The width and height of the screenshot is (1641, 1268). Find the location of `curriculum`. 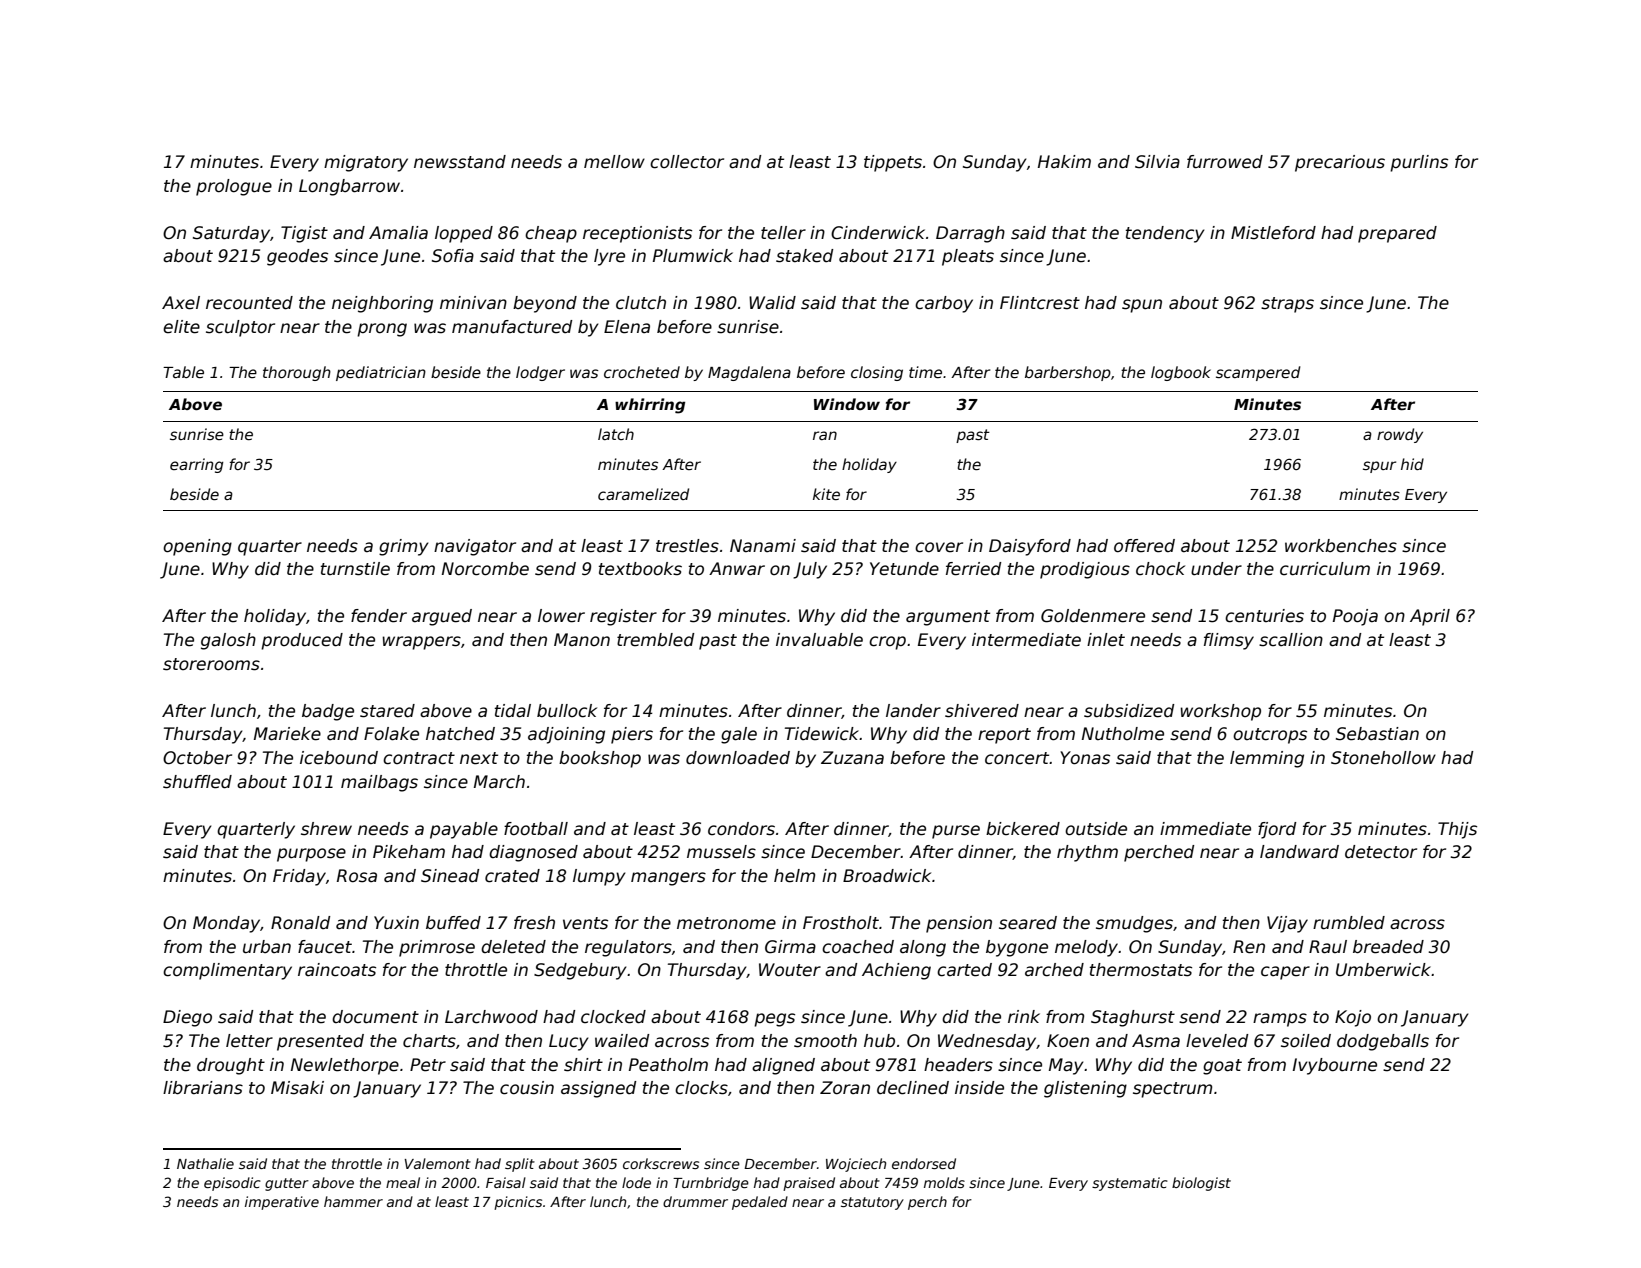

curriculum is located at coordinates (1325, 569).
